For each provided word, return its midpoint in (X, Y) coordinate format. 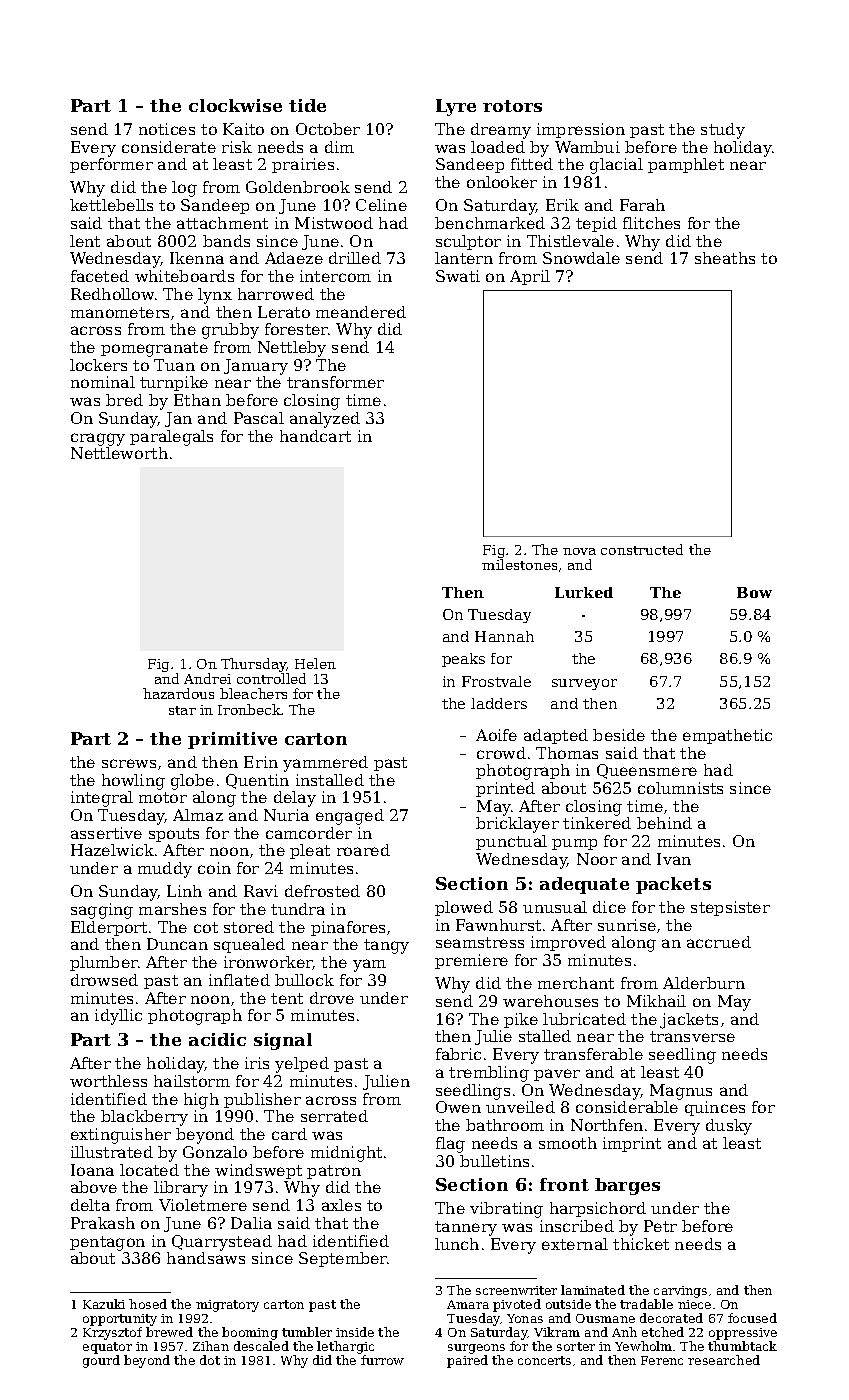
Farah (642, 205)
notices (167, 129)
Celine (381, 205)
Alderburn (704, 983)
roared (363, 850)
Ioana (92, 1170)
